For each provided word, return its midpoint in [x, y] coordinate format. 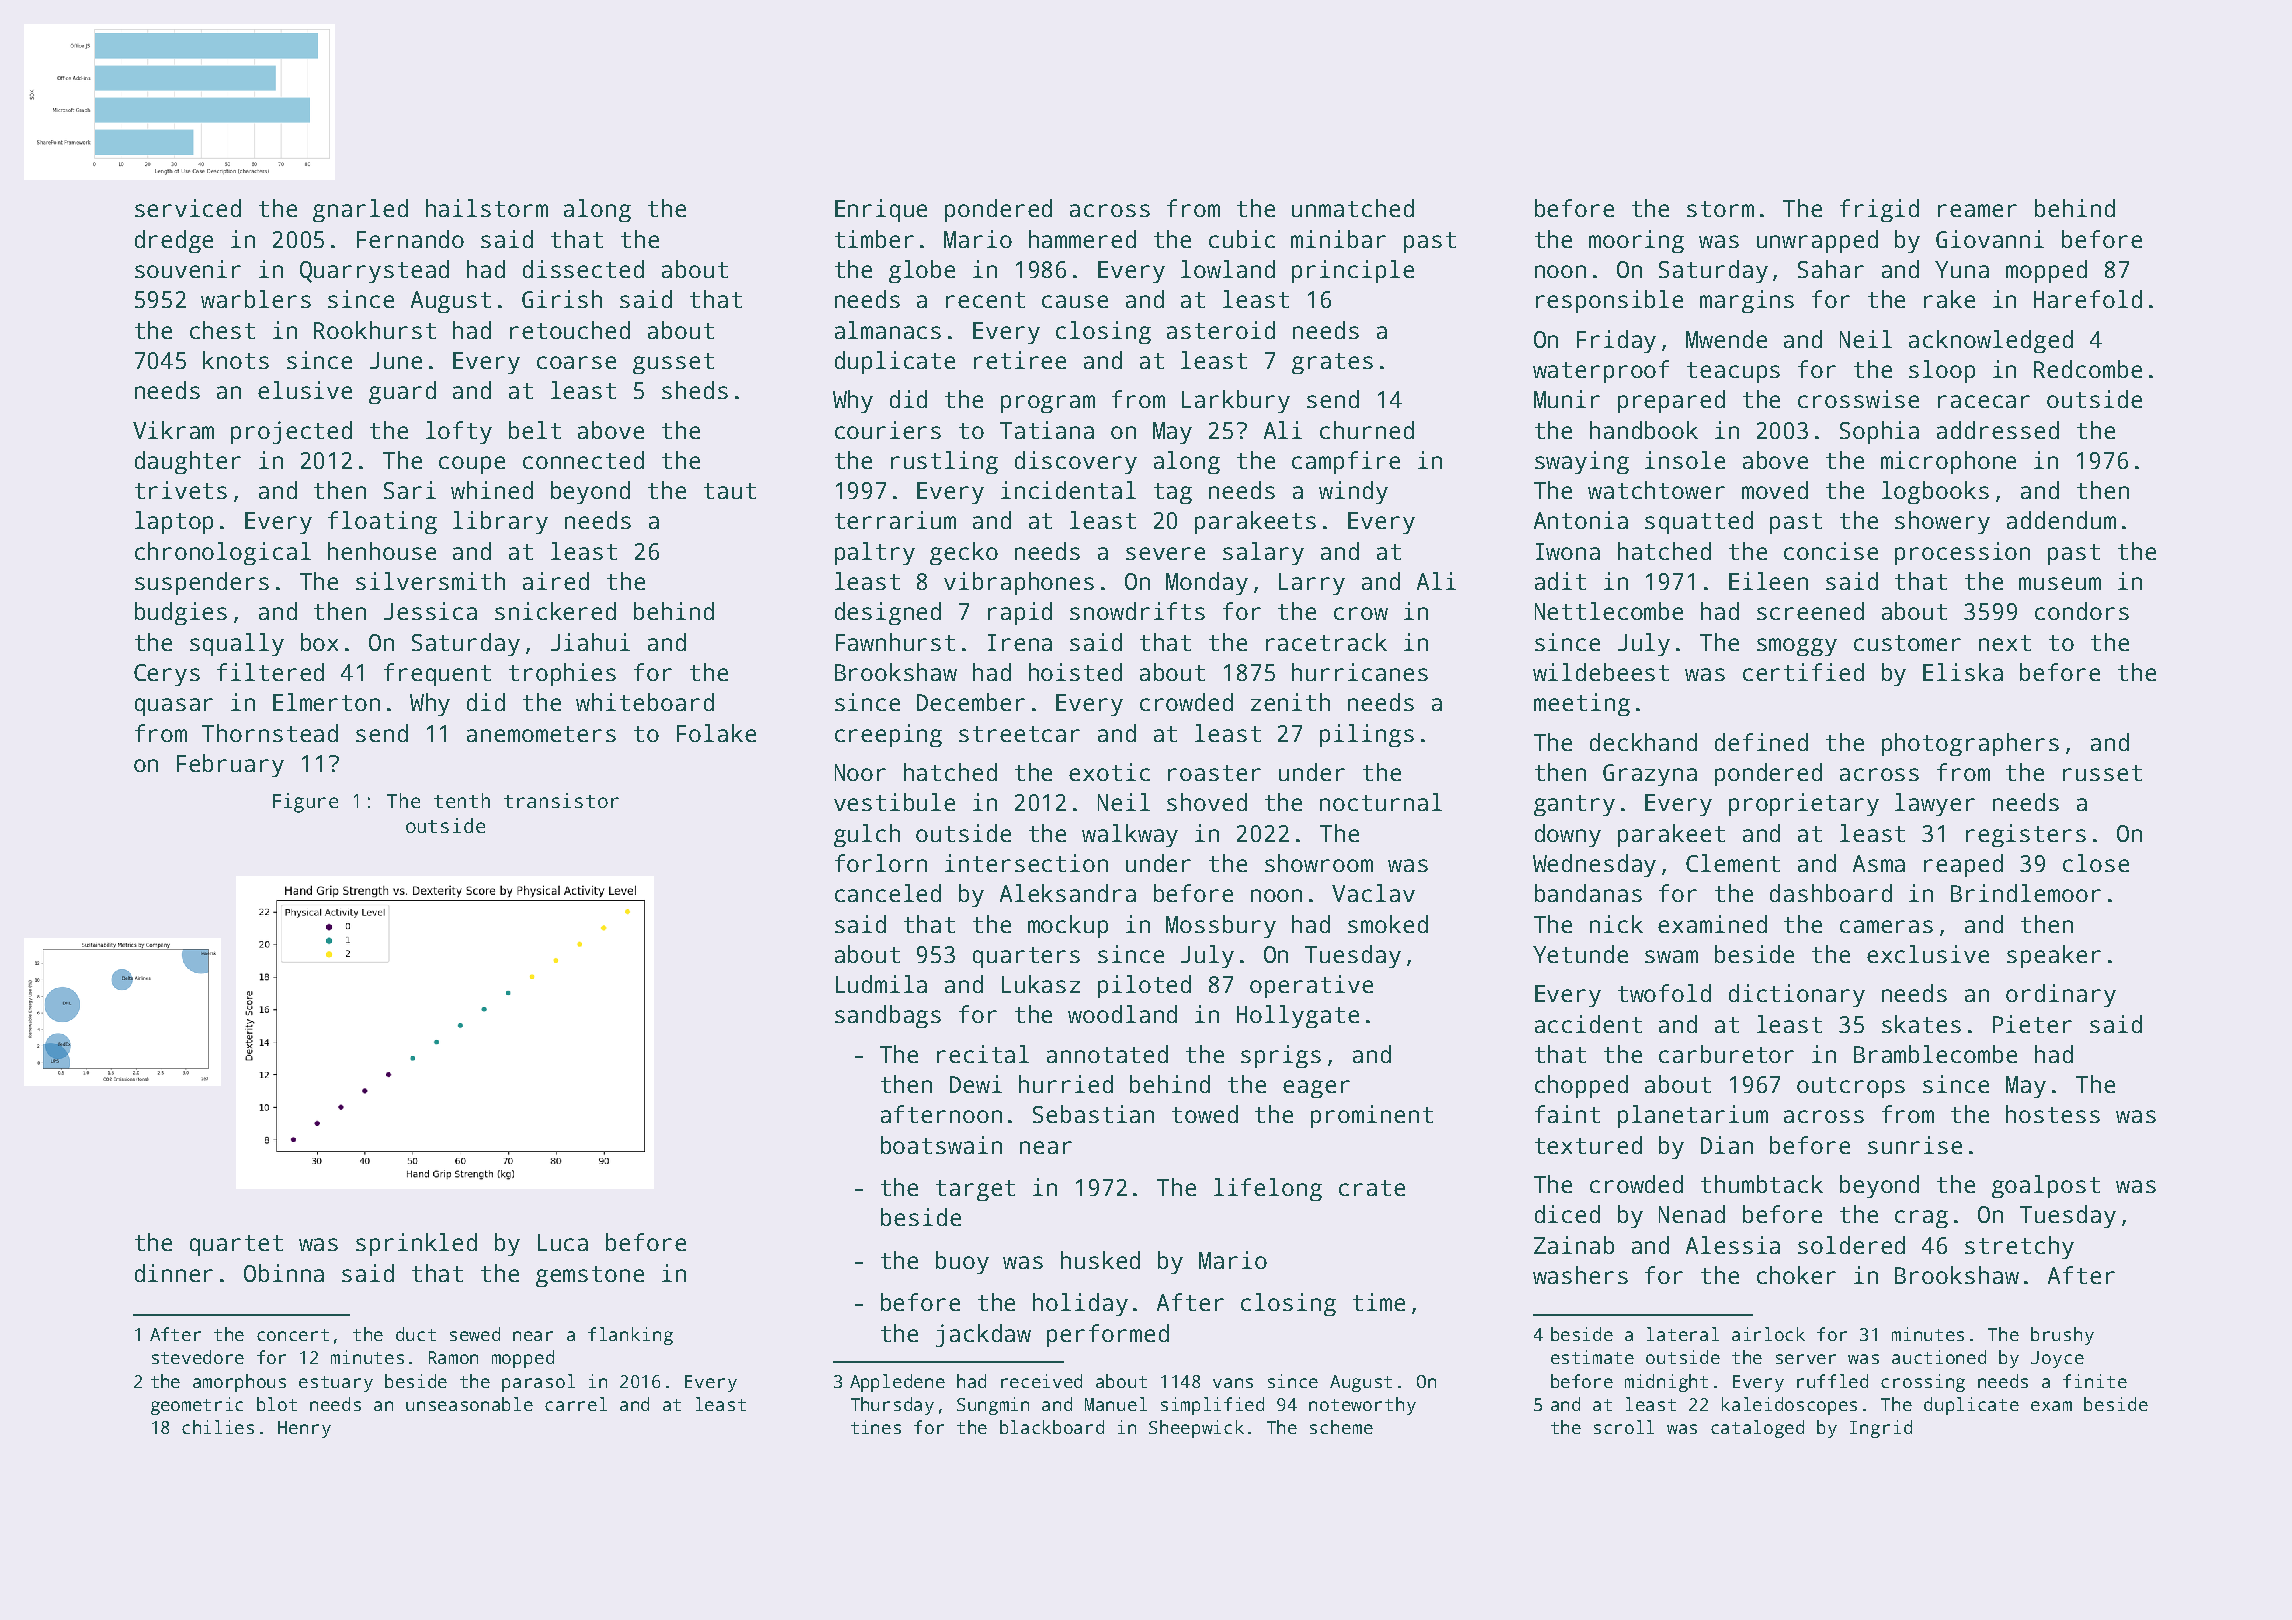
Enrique [881, 210]
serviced [188, 208]
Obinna [284, 1273]
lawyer [1935, 804]
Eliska [1963, 672]
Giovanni [1990, 239]
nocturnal [1381, 802]
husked [1100, 1260]
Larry [1312, 584]
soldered [1851, 1245]
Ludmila [881, 984]
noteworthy [1362, 1406]
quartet [236, 1245]
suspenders [202, 583]
